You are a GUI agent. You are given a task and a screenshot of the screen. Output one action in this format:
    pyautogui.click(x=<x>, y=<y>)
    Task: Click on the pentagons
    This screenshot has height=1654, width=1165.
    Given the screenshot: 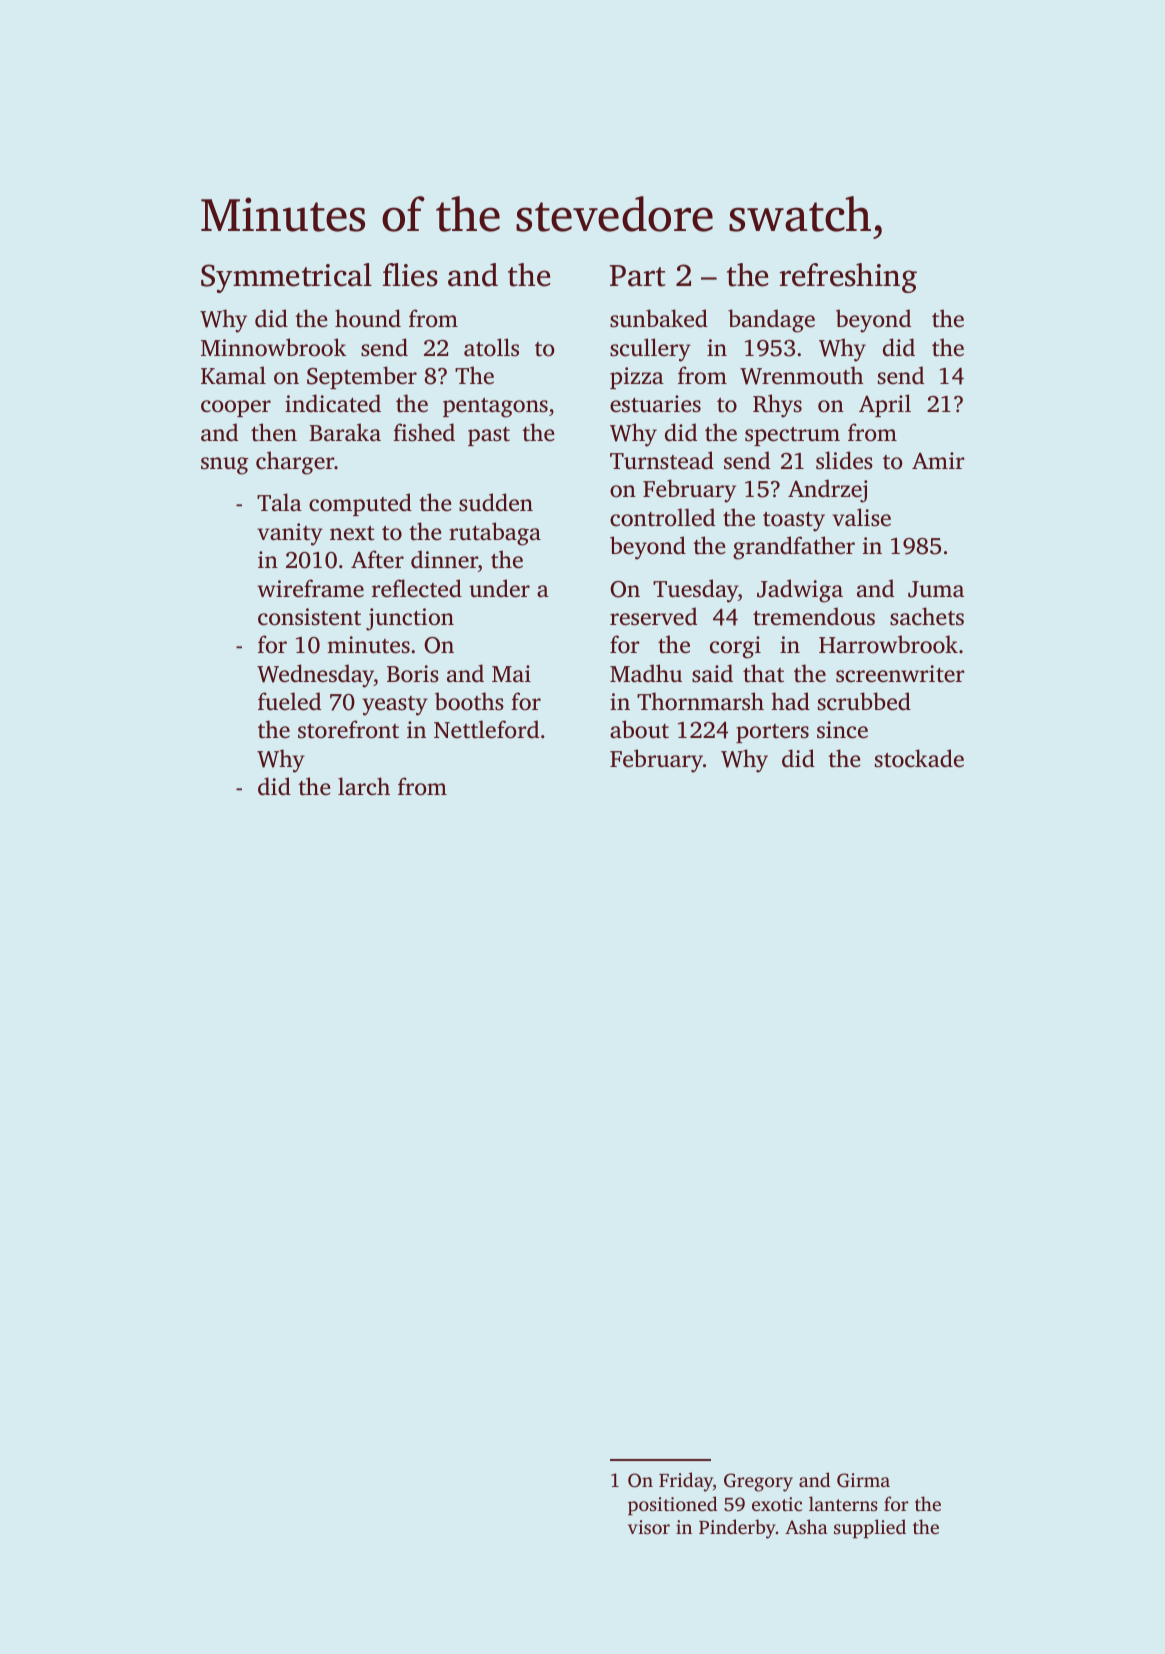 What is the action you would take?
    pyautogui.click(x=495, y=408)
